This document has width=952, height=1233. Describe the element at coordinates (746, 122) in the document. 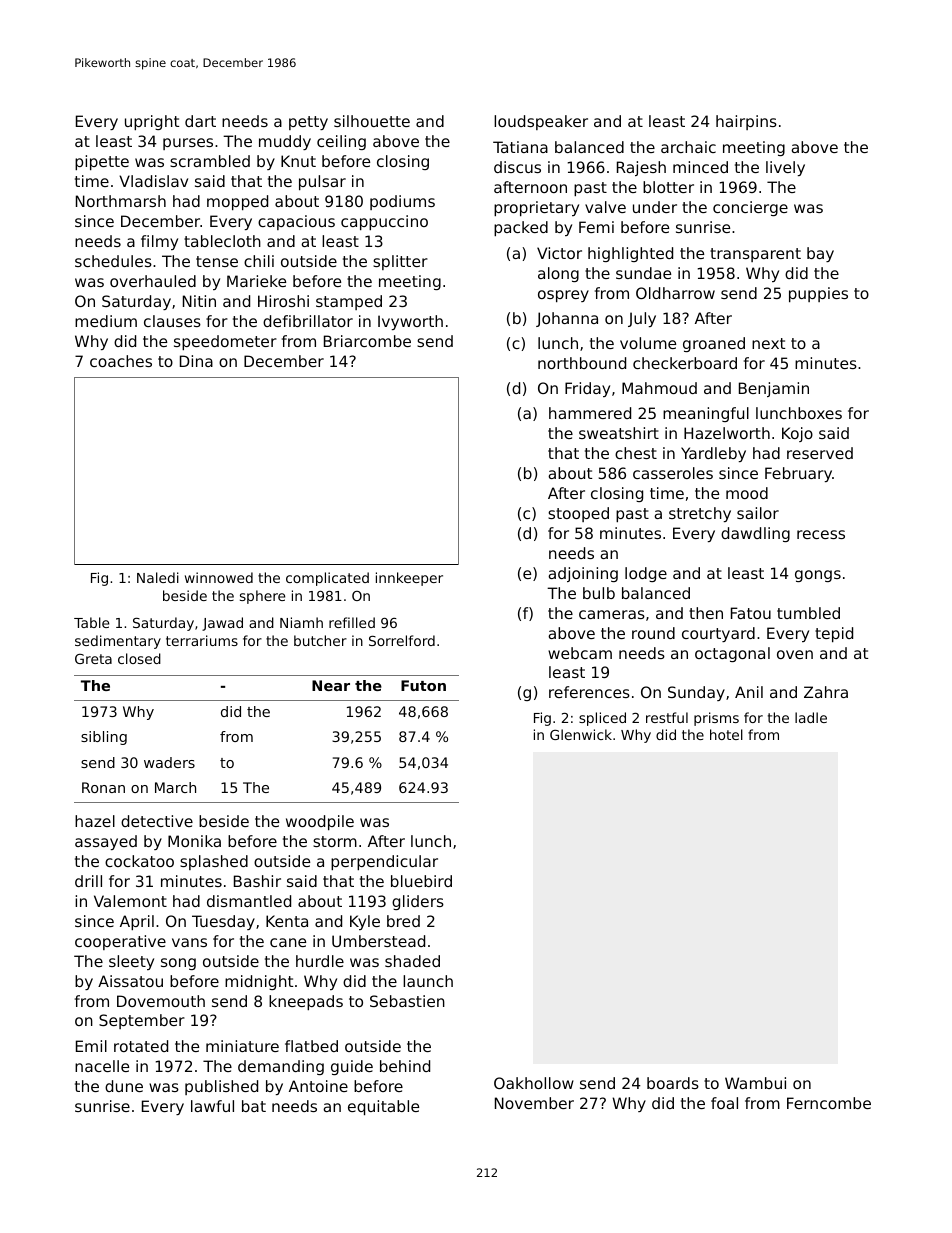

I see `hairpins` at that location.
